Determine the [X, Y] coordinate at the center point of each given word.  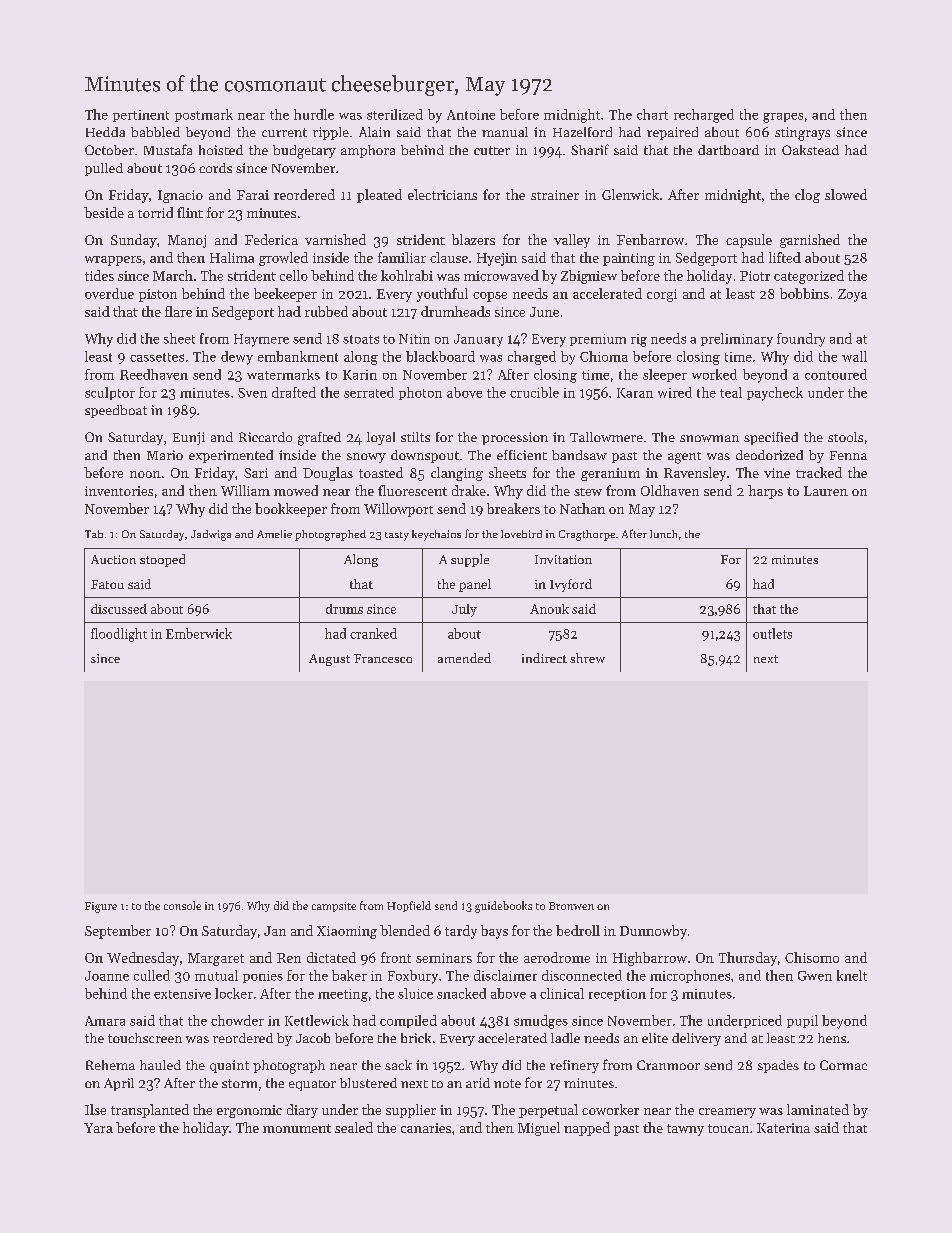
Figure [101, 907]
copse [490, 297]
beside [104, 212]
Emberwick [199, 633]
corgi [662, 295]
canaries [426, 1128]
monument [297, 1128]
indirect [544, 658]
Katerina [783, 1128]
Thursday [748, 959]
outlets [772, 633]
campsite [334, 907]
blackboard [440, 356]
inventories [119, 491]
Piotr [755, 276]
